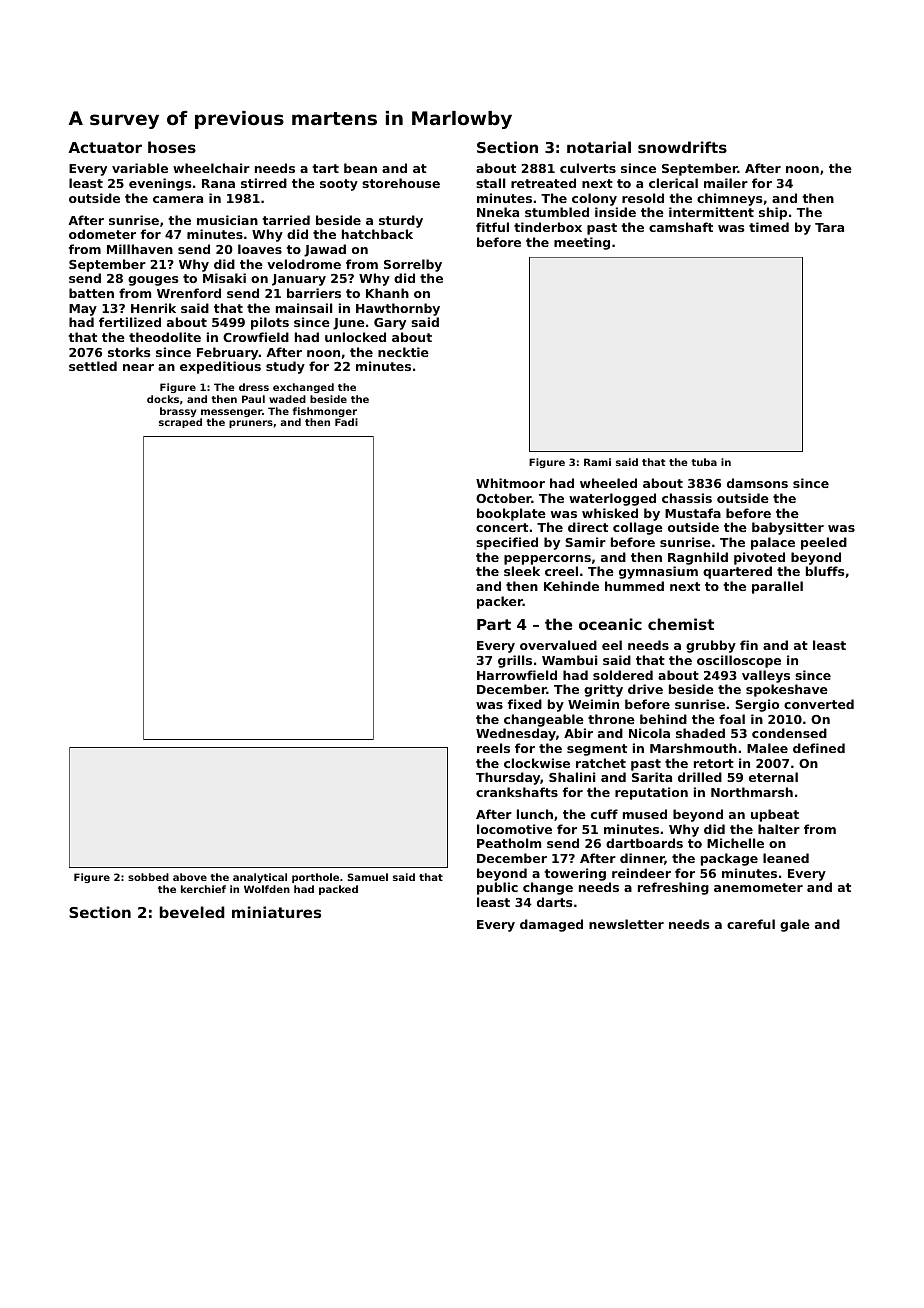 The width and height of the image is (924, 1308). I want to click on miniatures, so click(276, 912).
